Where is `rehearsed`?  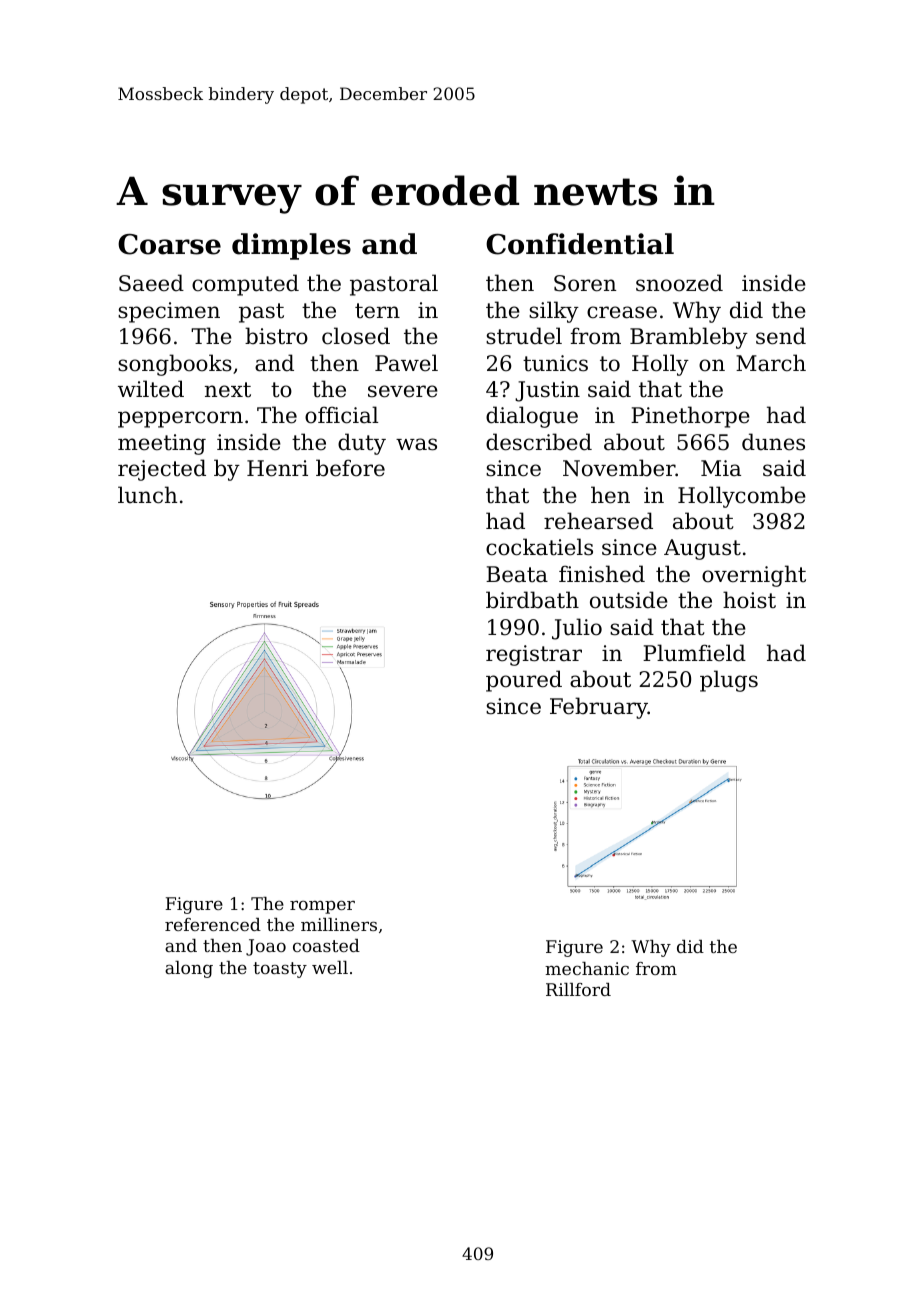
rehearsed is located at coordinates (598, 521).
